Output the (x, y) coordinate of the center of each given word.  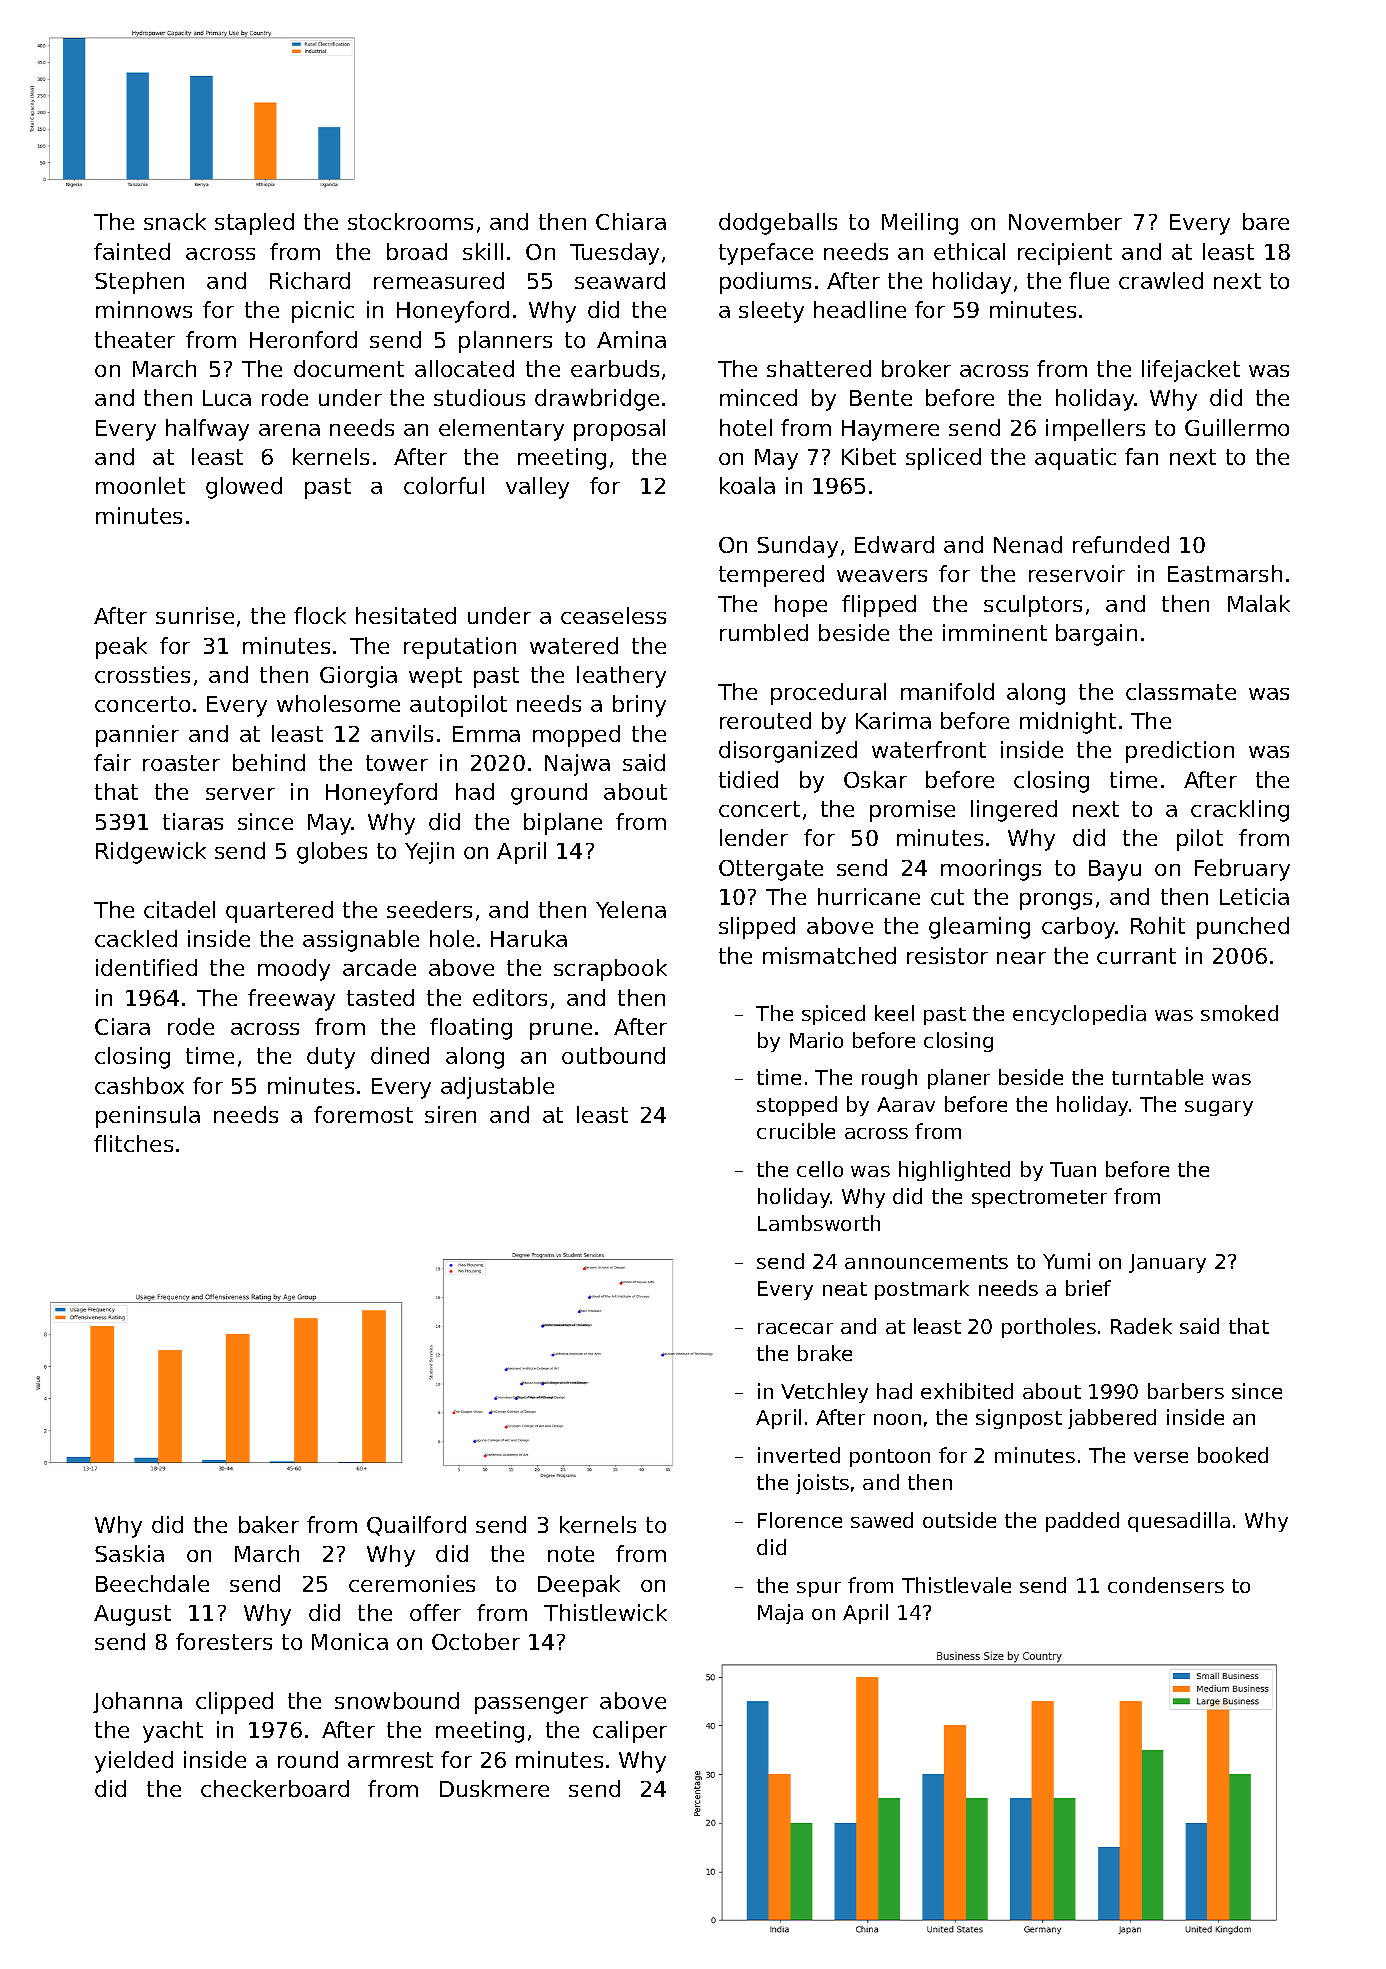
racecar (795, 1328)
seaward (620, 280)
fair (112, 762)
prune (561, 1031)
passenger (531, 1705)
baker (269, 1524)
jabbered (1112, 1419)
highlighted (954, 1171)
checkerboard (275, 1788)
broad (417, 251)
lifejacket (1191, 371)
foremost (363, 1114)
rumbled (764, 632)
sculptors (1033, 606)
